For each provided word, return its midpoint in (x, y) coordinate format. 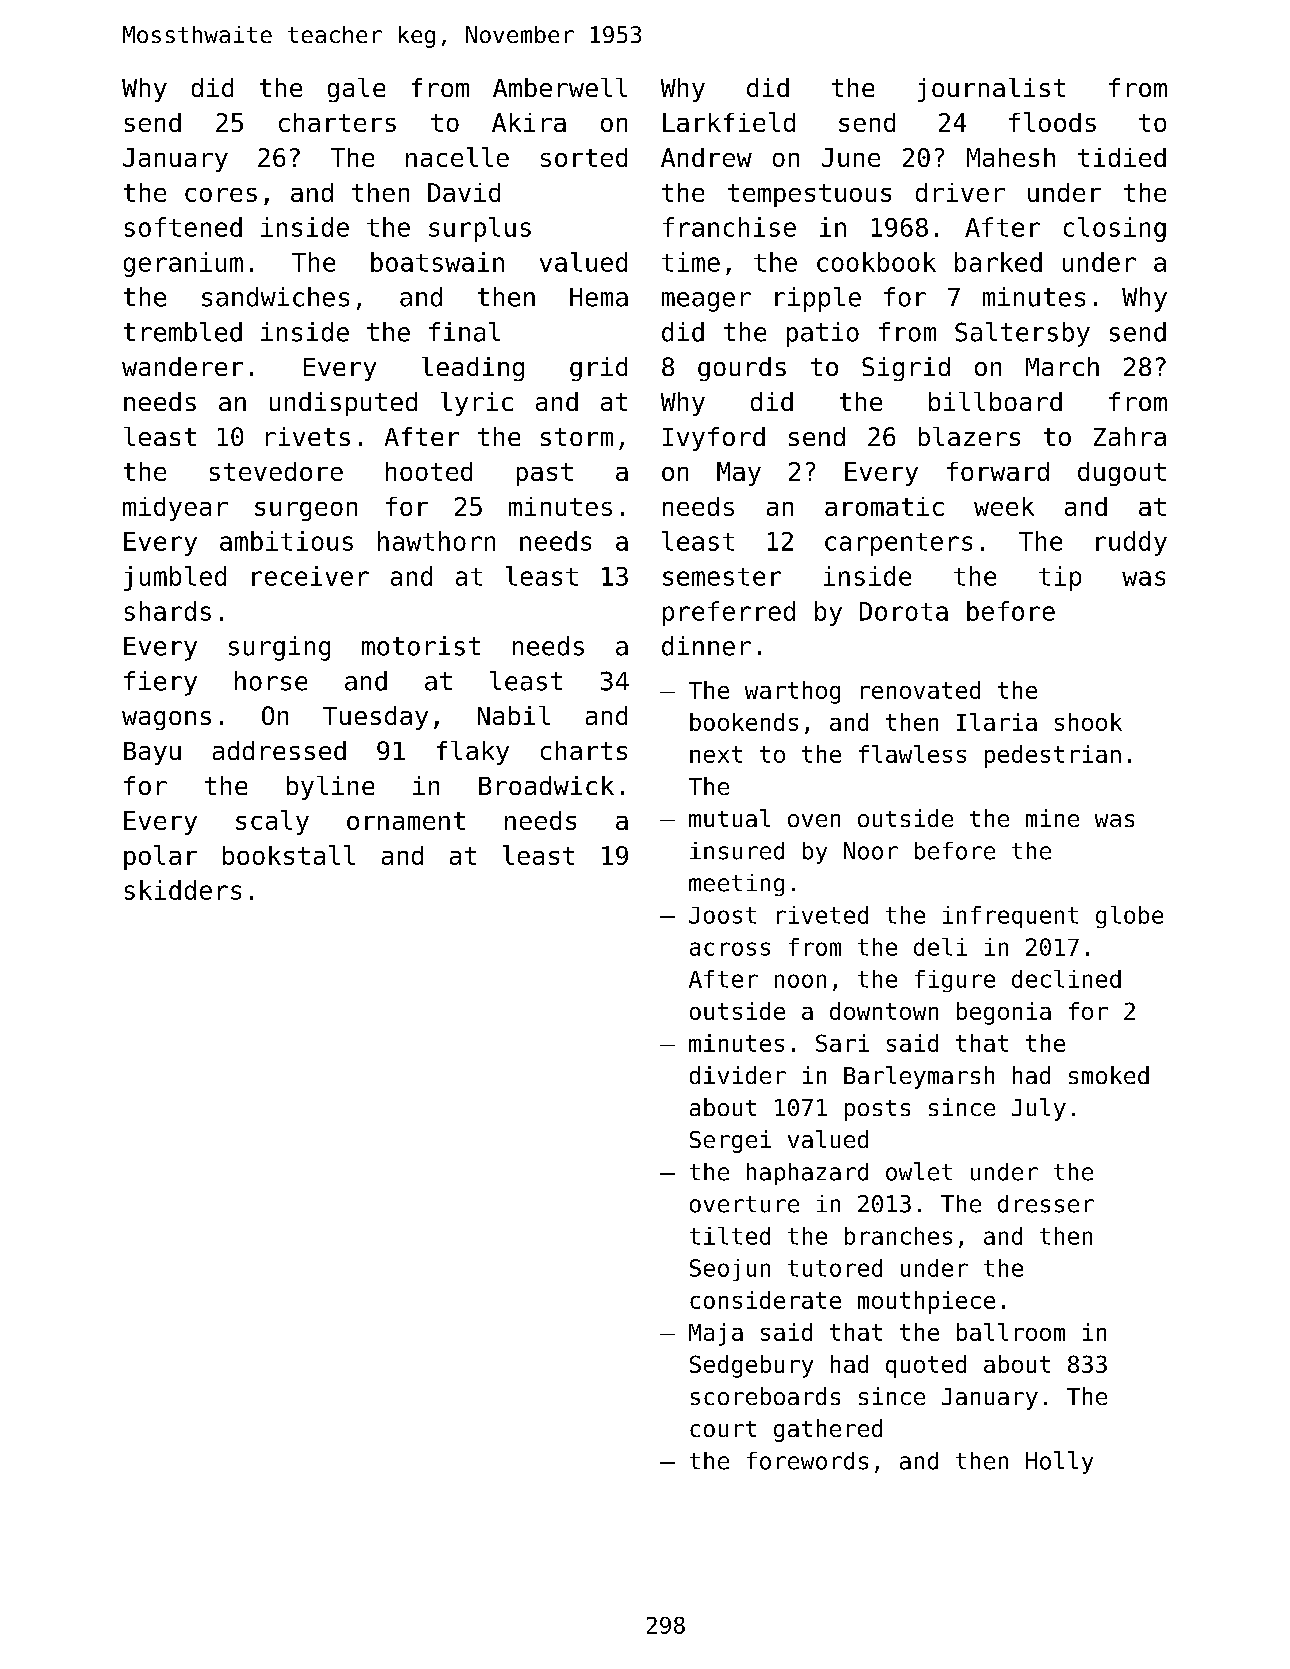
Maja (716, 1334)
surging (279, 648)
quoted (926, 1366)
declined (1066, 979)
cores (221, 195)
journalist (991, 90)
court (723, 1429)
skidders (183, 890)
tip (1060, 578)
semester (722, 577)
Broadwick (546, 785)
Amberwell (560, 87)
